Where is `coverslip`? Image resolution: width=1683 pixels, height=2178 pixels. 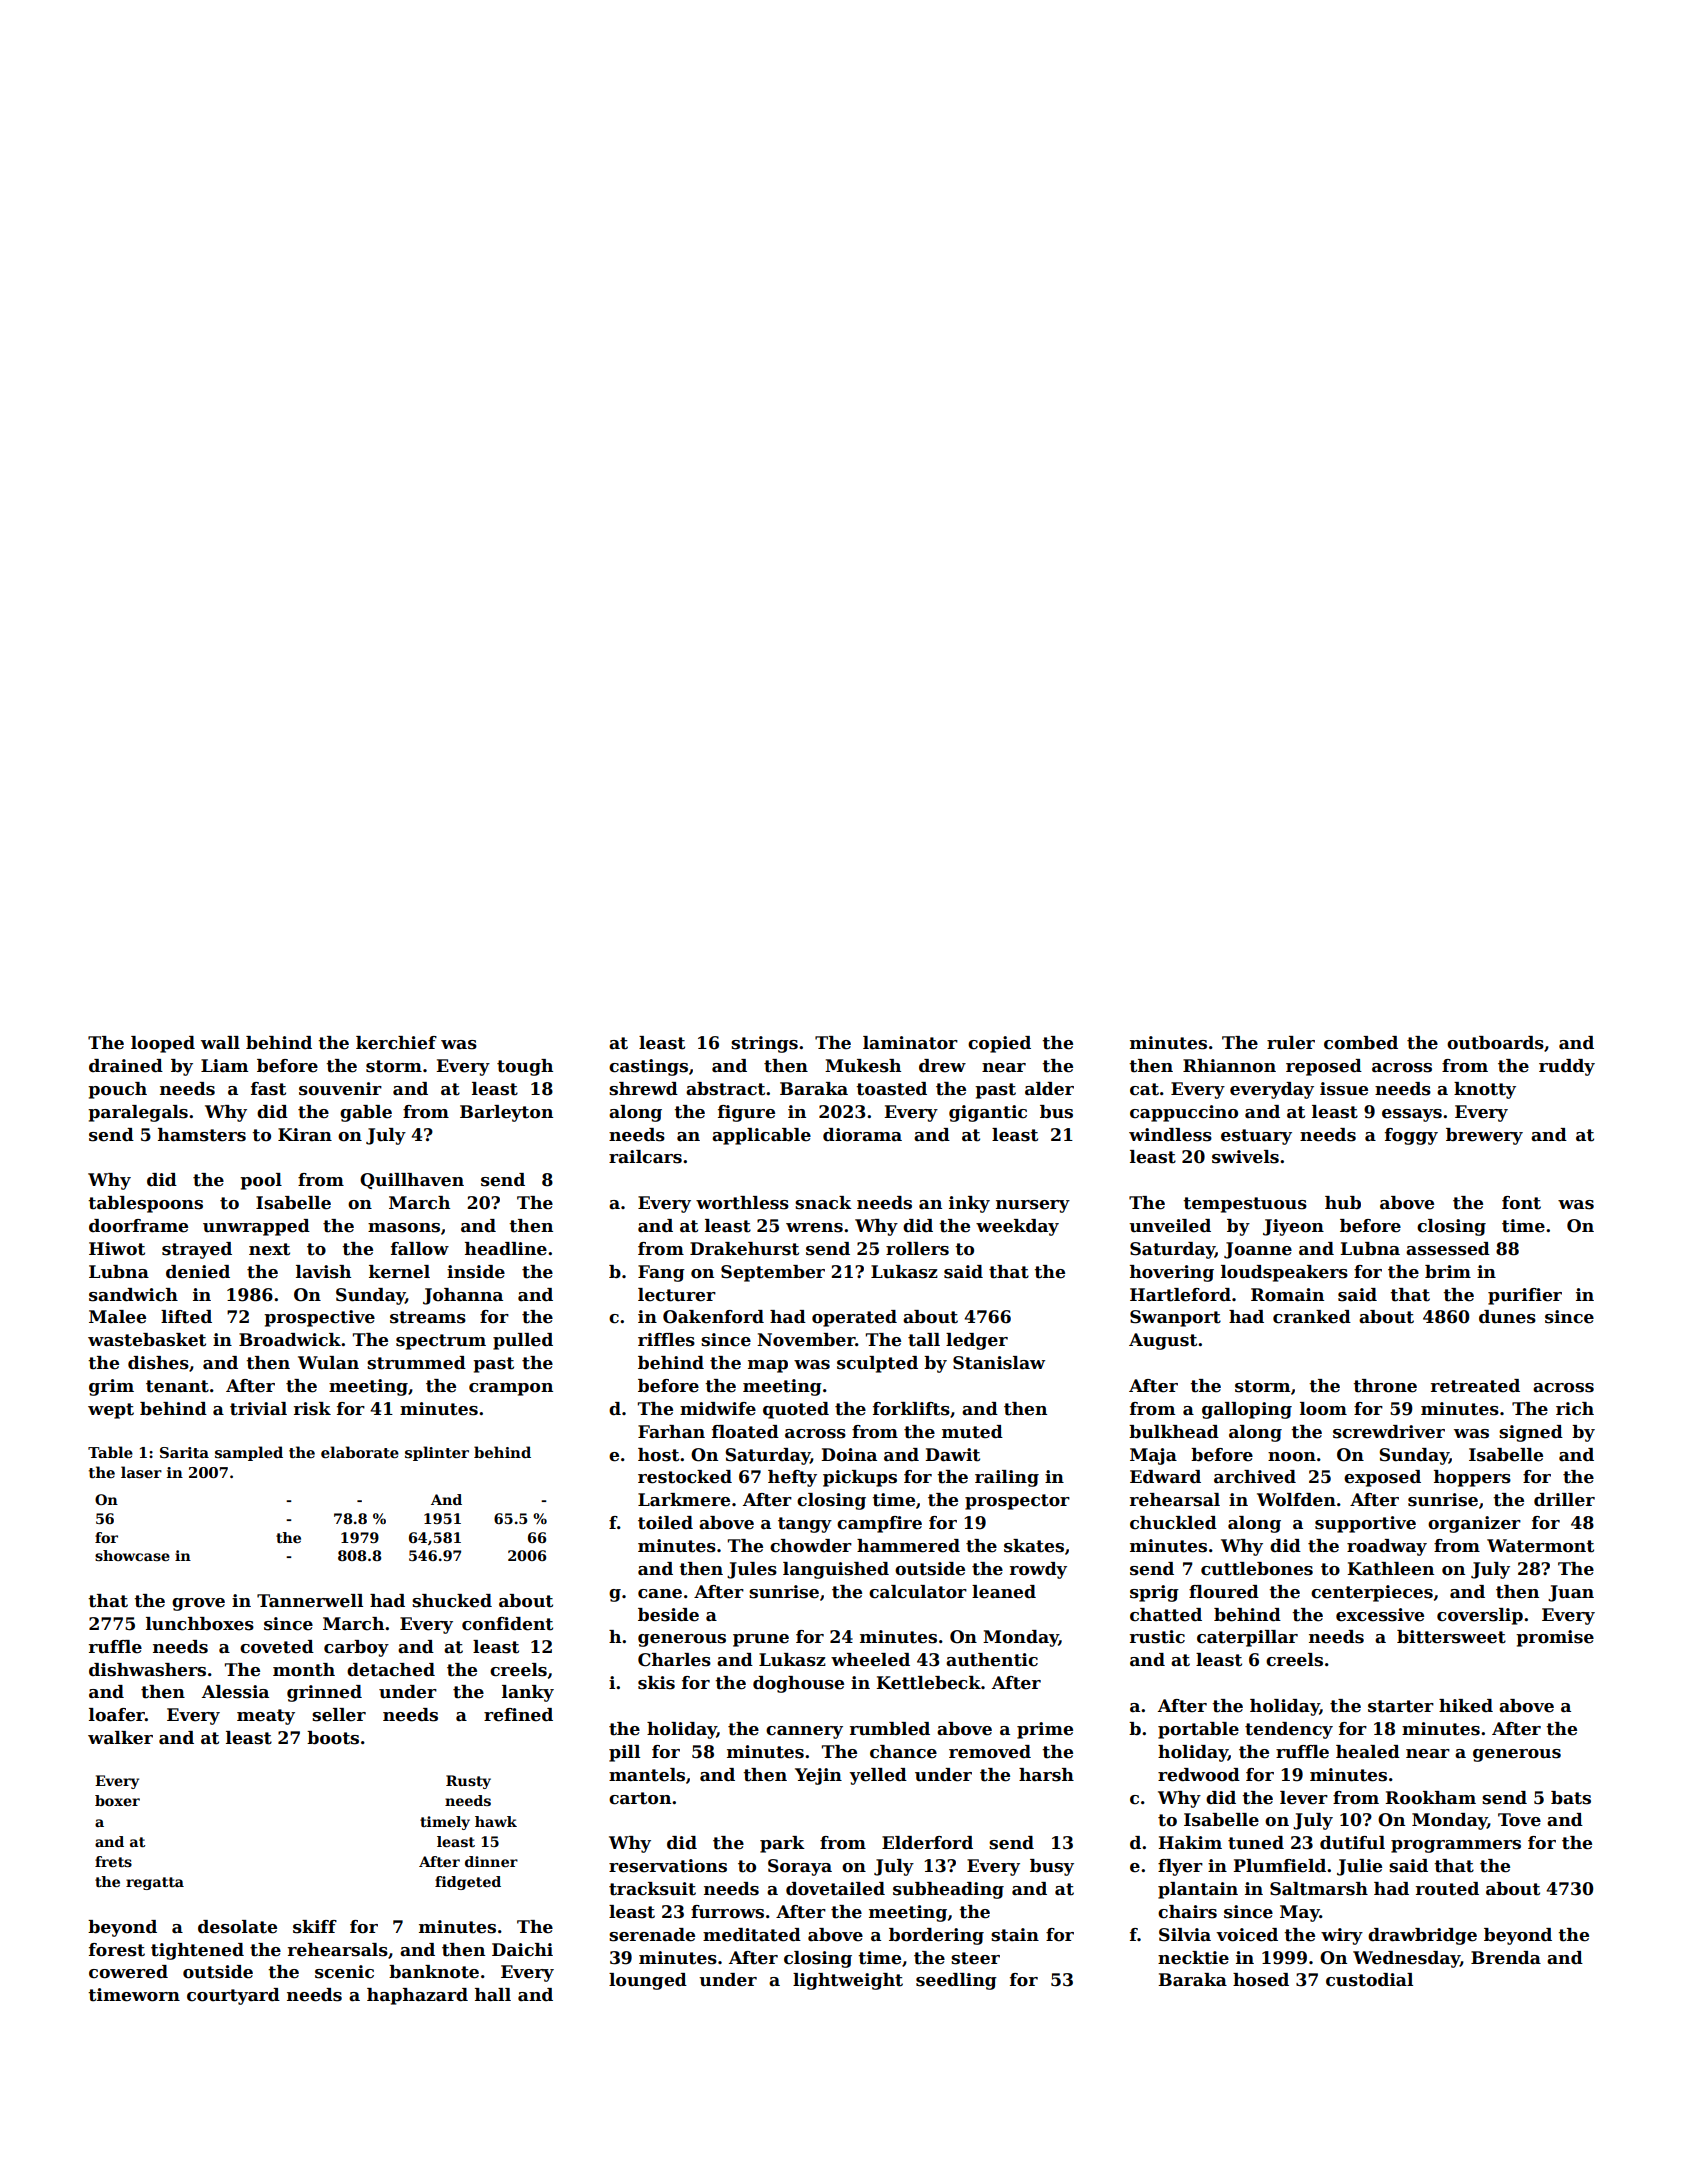
coverslip is located at coordinates (1480, 1616).
